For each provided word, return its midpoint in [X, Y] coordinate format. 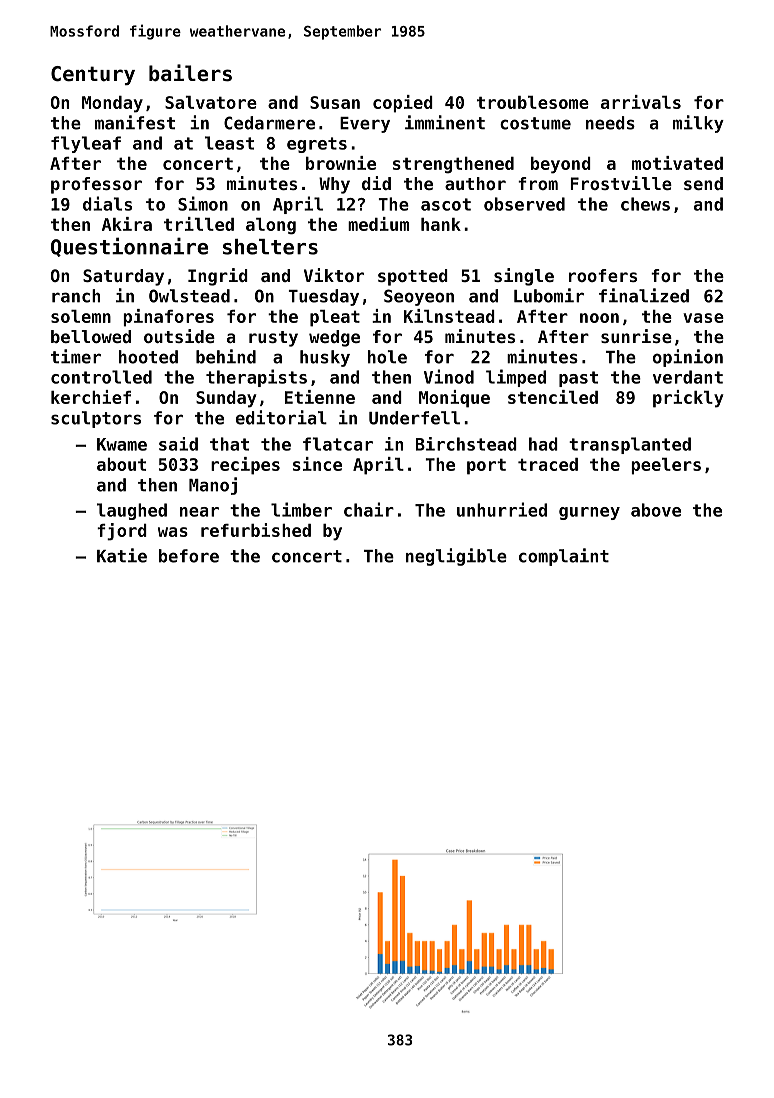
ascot [446, 204]
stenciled [553, 397]
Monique [454, 399]
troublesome [533, 102]
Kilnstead [449, 316]
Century [93, 75]
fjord [122, 532]
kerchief [91, 397]
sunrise [636, 336]
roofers [603, 275]
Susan [335, 102]
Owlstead [189, 296]
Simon [203, 203]
